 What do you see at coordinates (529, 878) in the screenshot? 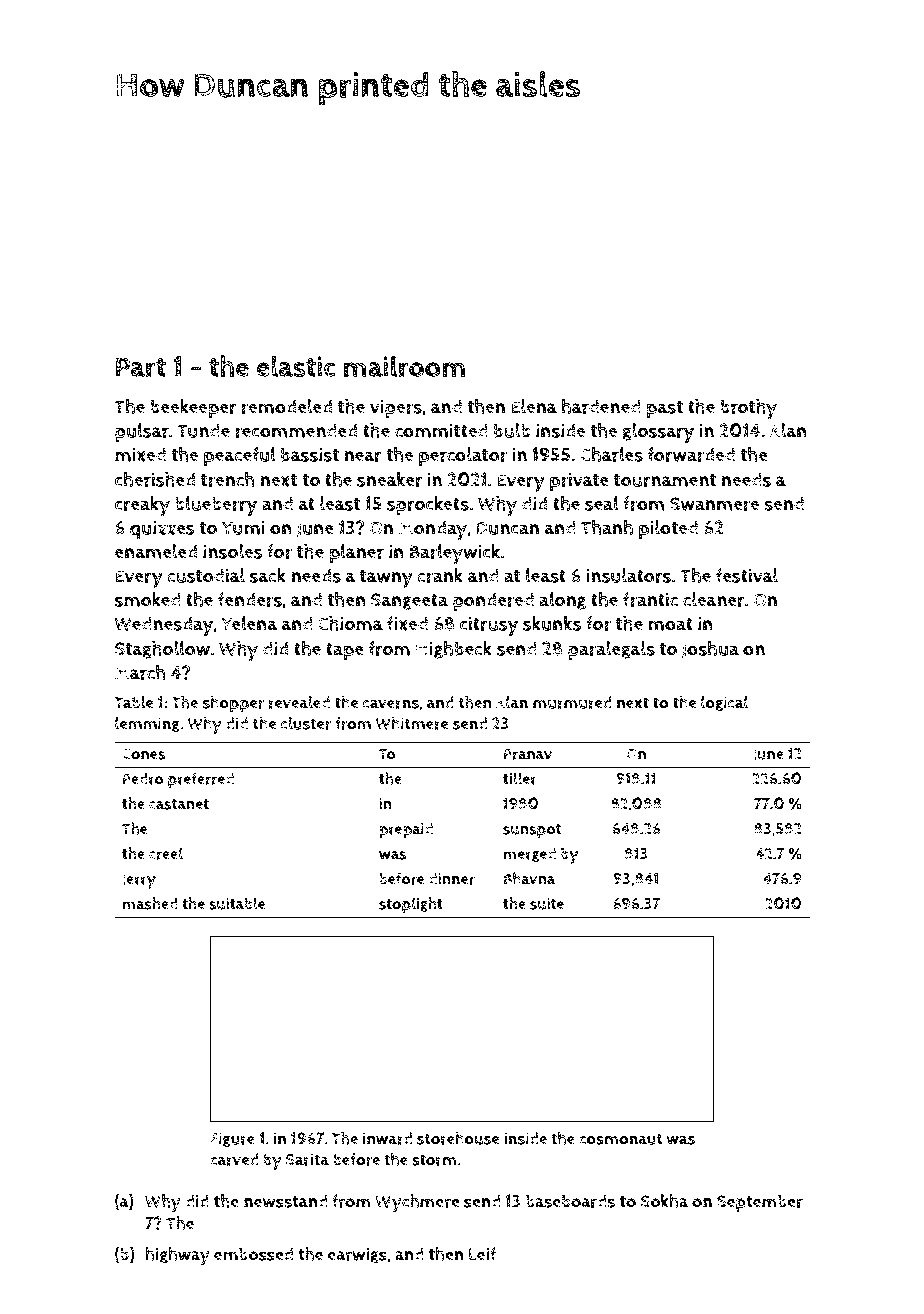
I see `Bhavna` at bounding box center [529, 878].
